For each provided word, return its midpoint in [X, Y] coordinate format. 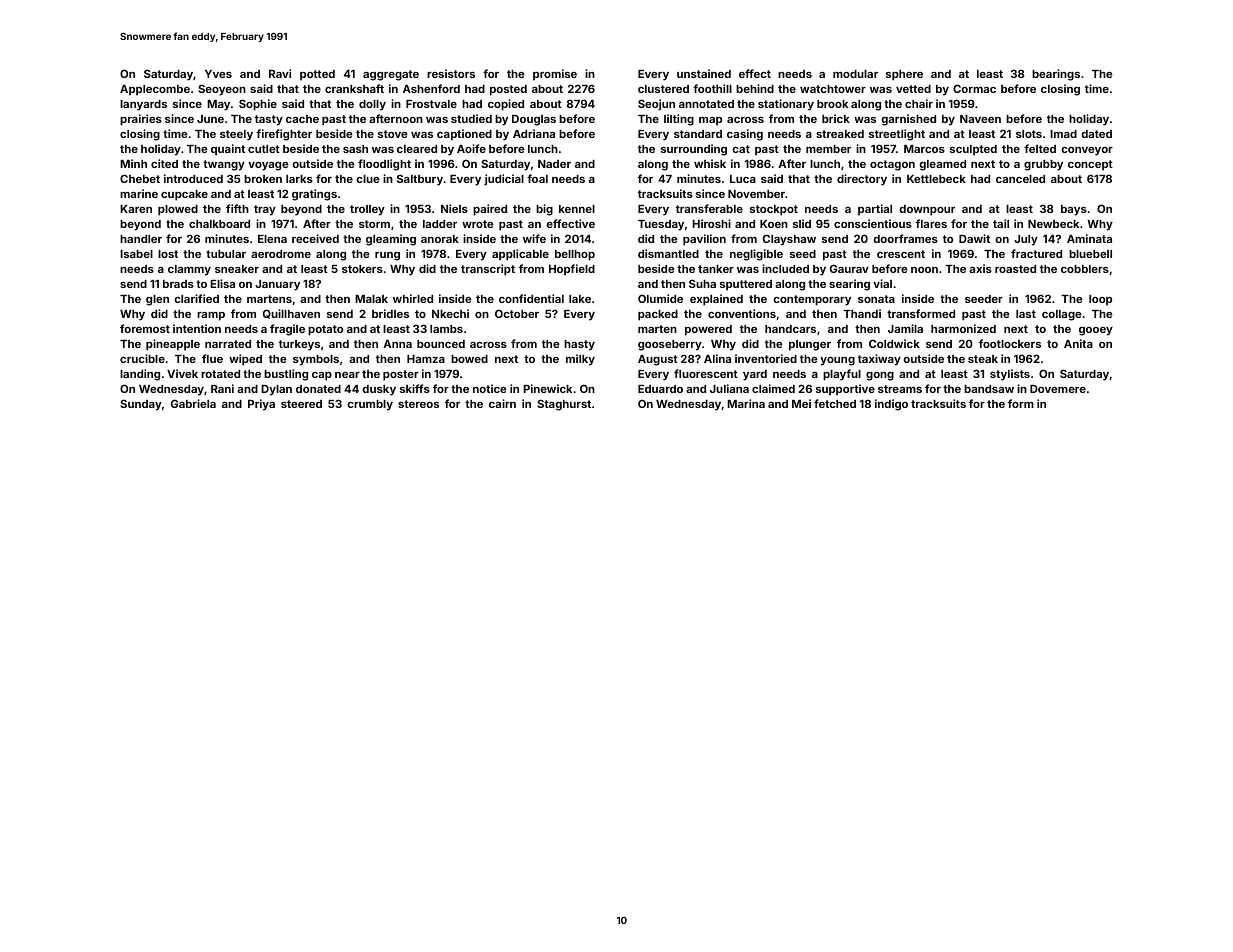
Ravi [280, 73]
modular [855, 74]
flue [212, 358]
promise [555, 75]
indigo [891, 405]
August [658, 360]
